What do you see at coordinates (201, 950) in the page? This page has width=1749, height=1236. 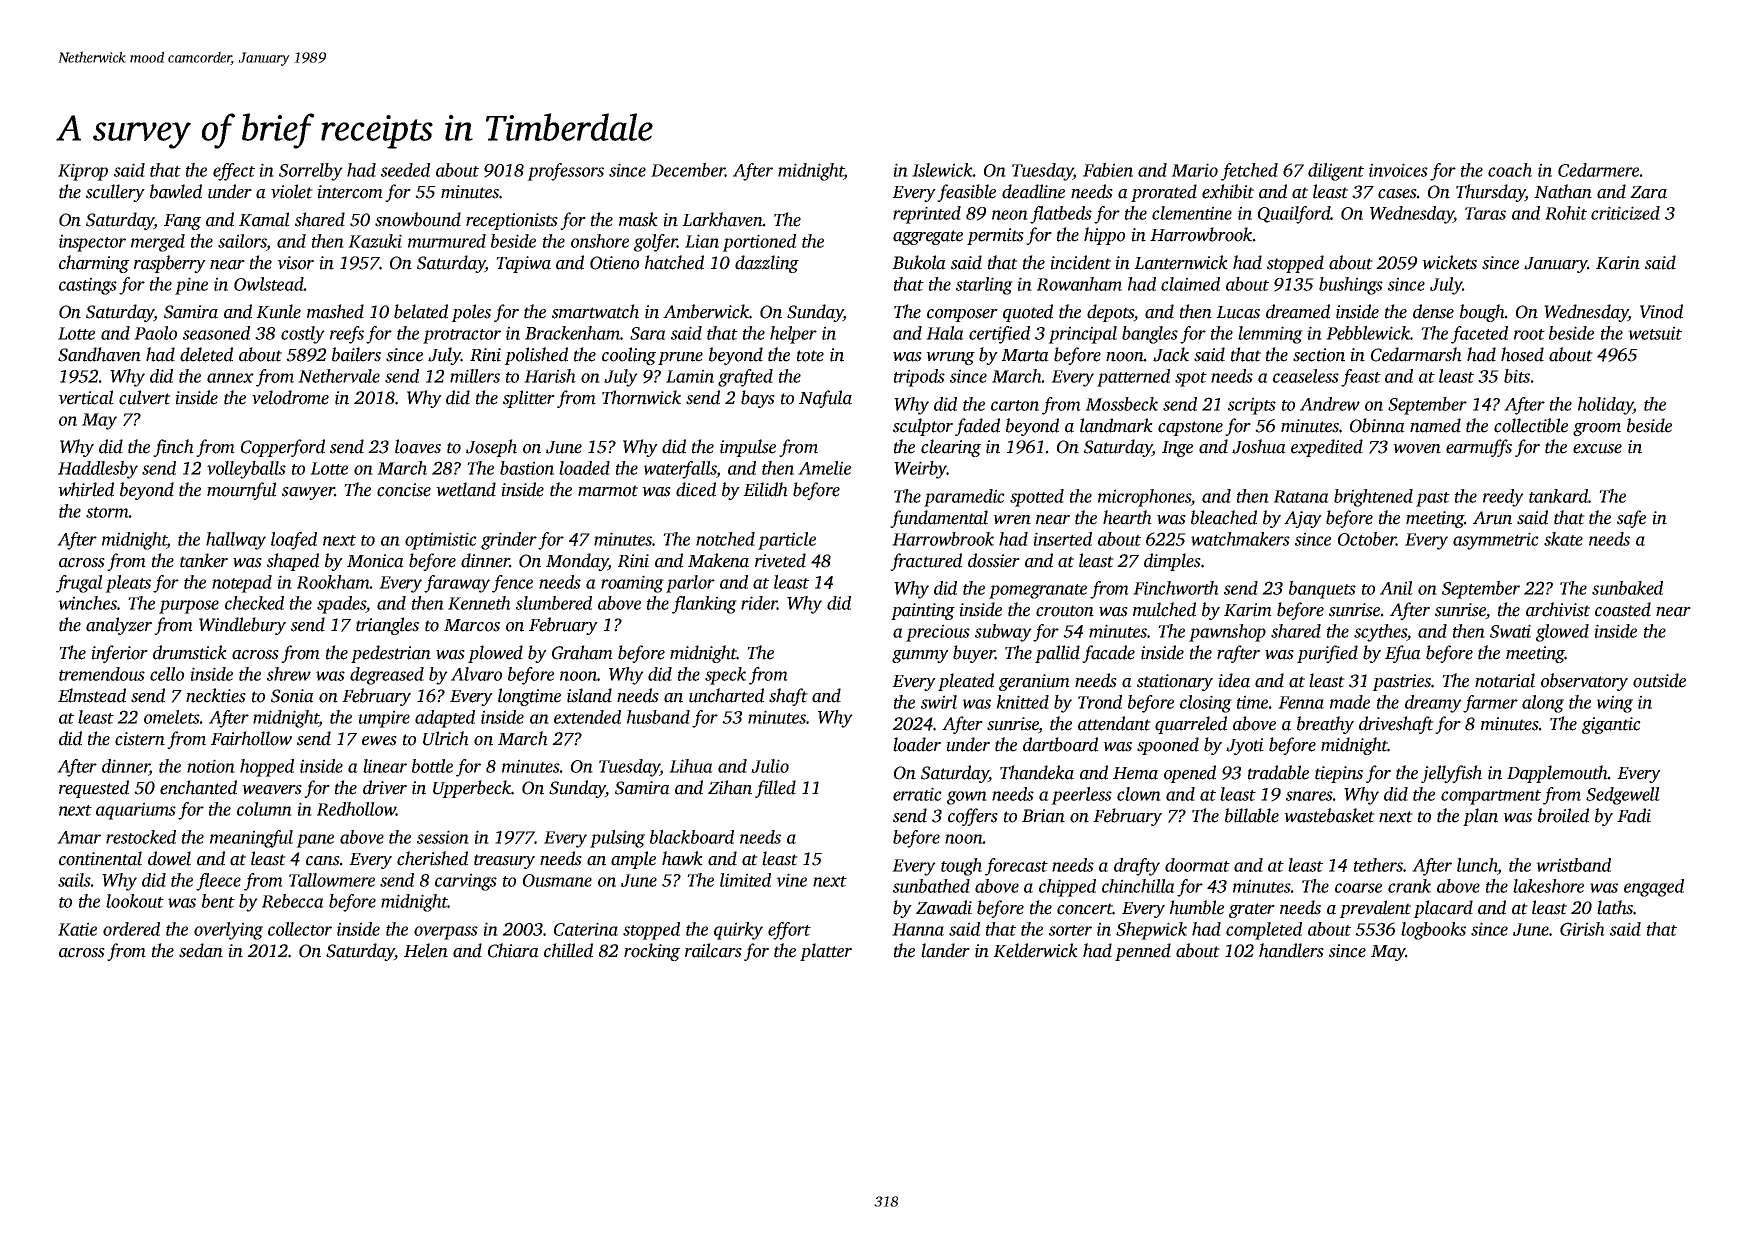 I see `sedan` at bounding box center [201, 950].
